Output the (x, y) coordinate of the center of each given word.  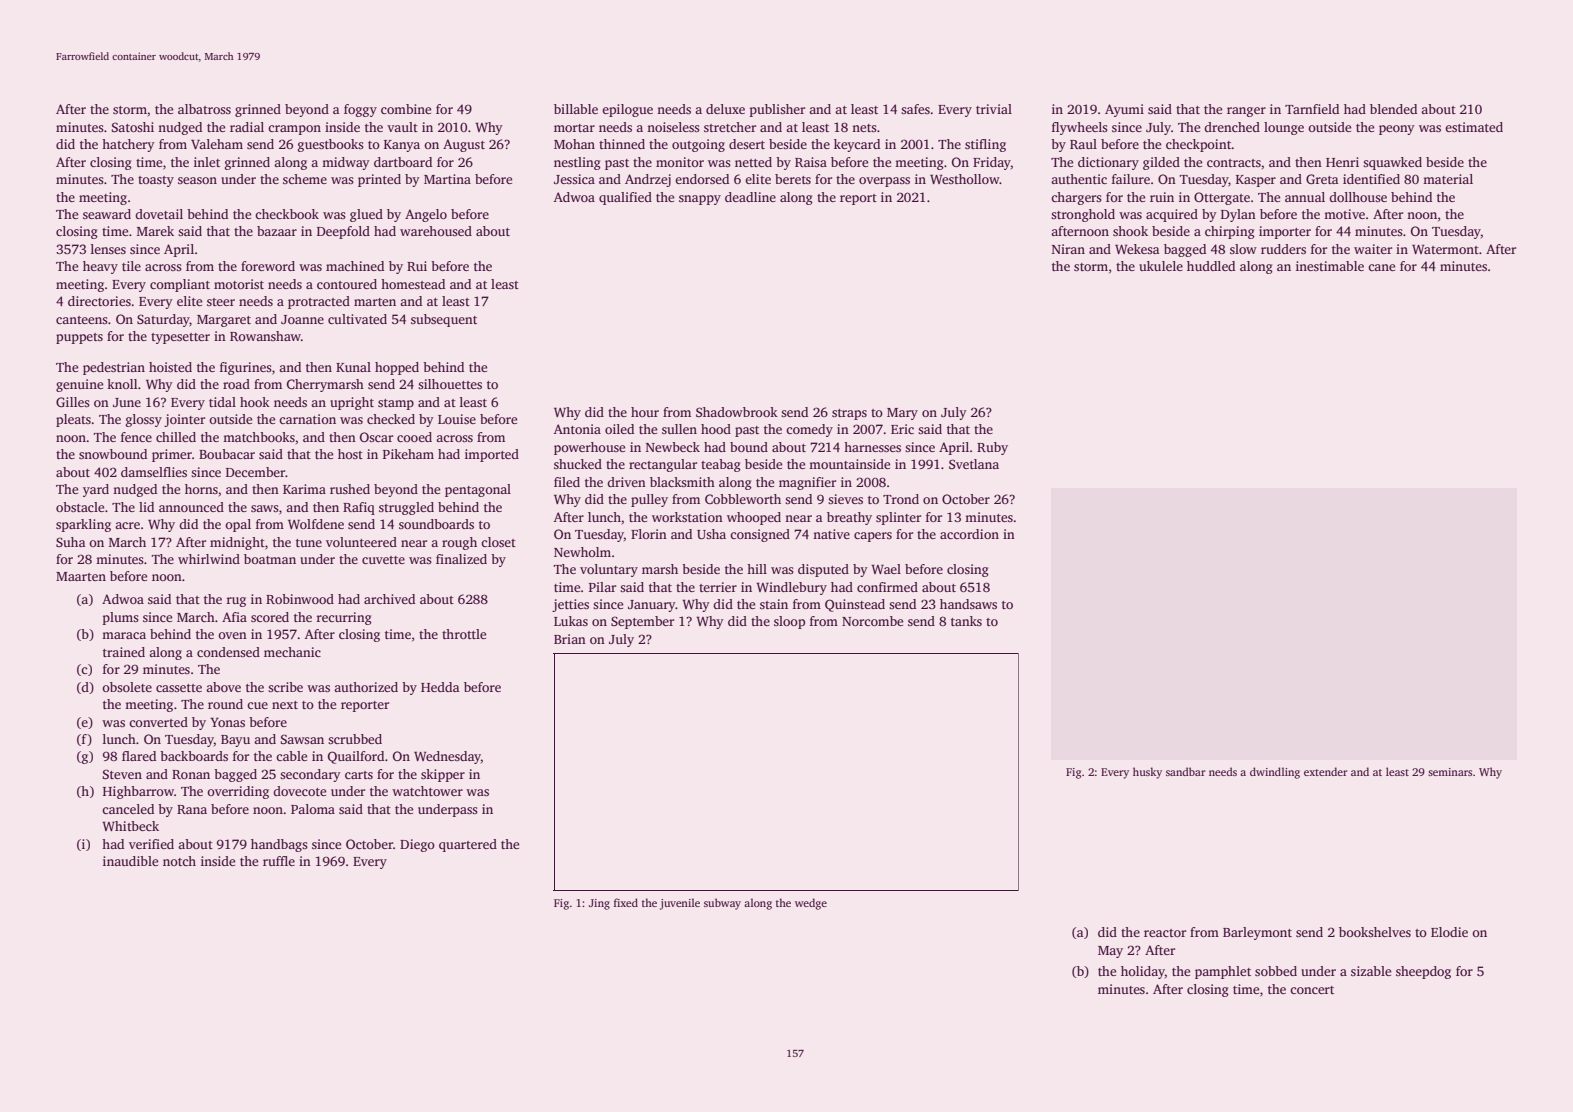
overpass (884, 182)
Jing (599, 904)
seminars (1450, 772)
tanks (966, 621)
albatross (204, 109)
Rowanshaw (265, 336)
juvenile (680, 904)
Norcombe (872, 621)
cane (1381, 267)
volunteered (361, 542)
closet (498, 542)
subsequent (444, 320)
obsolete (127, 687)
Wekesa (1137, 249)
